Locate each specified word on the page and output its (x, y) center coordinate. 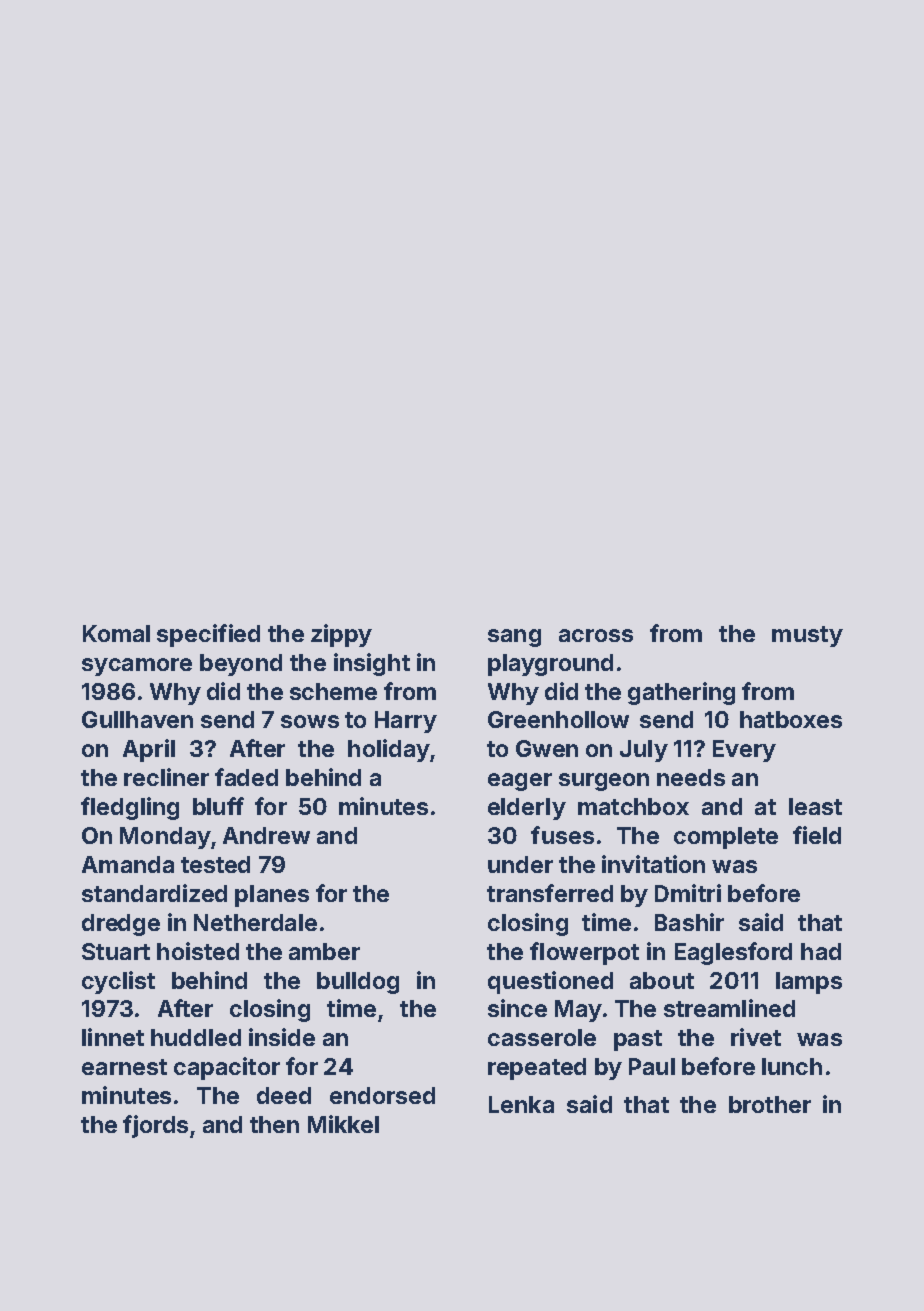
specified (208, 635)
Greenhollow (558, 719)
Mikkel (343, 1124)
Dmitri (688, 893)
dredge (121, 925)
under (520, 864)
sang (514, 638)
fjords (155, 1126)
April (149, 750)
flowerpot (584, 953)
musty (807, 636)
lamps (809, 983)
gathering (681, 693)
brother (770, 1104)
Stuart (116, 951)
